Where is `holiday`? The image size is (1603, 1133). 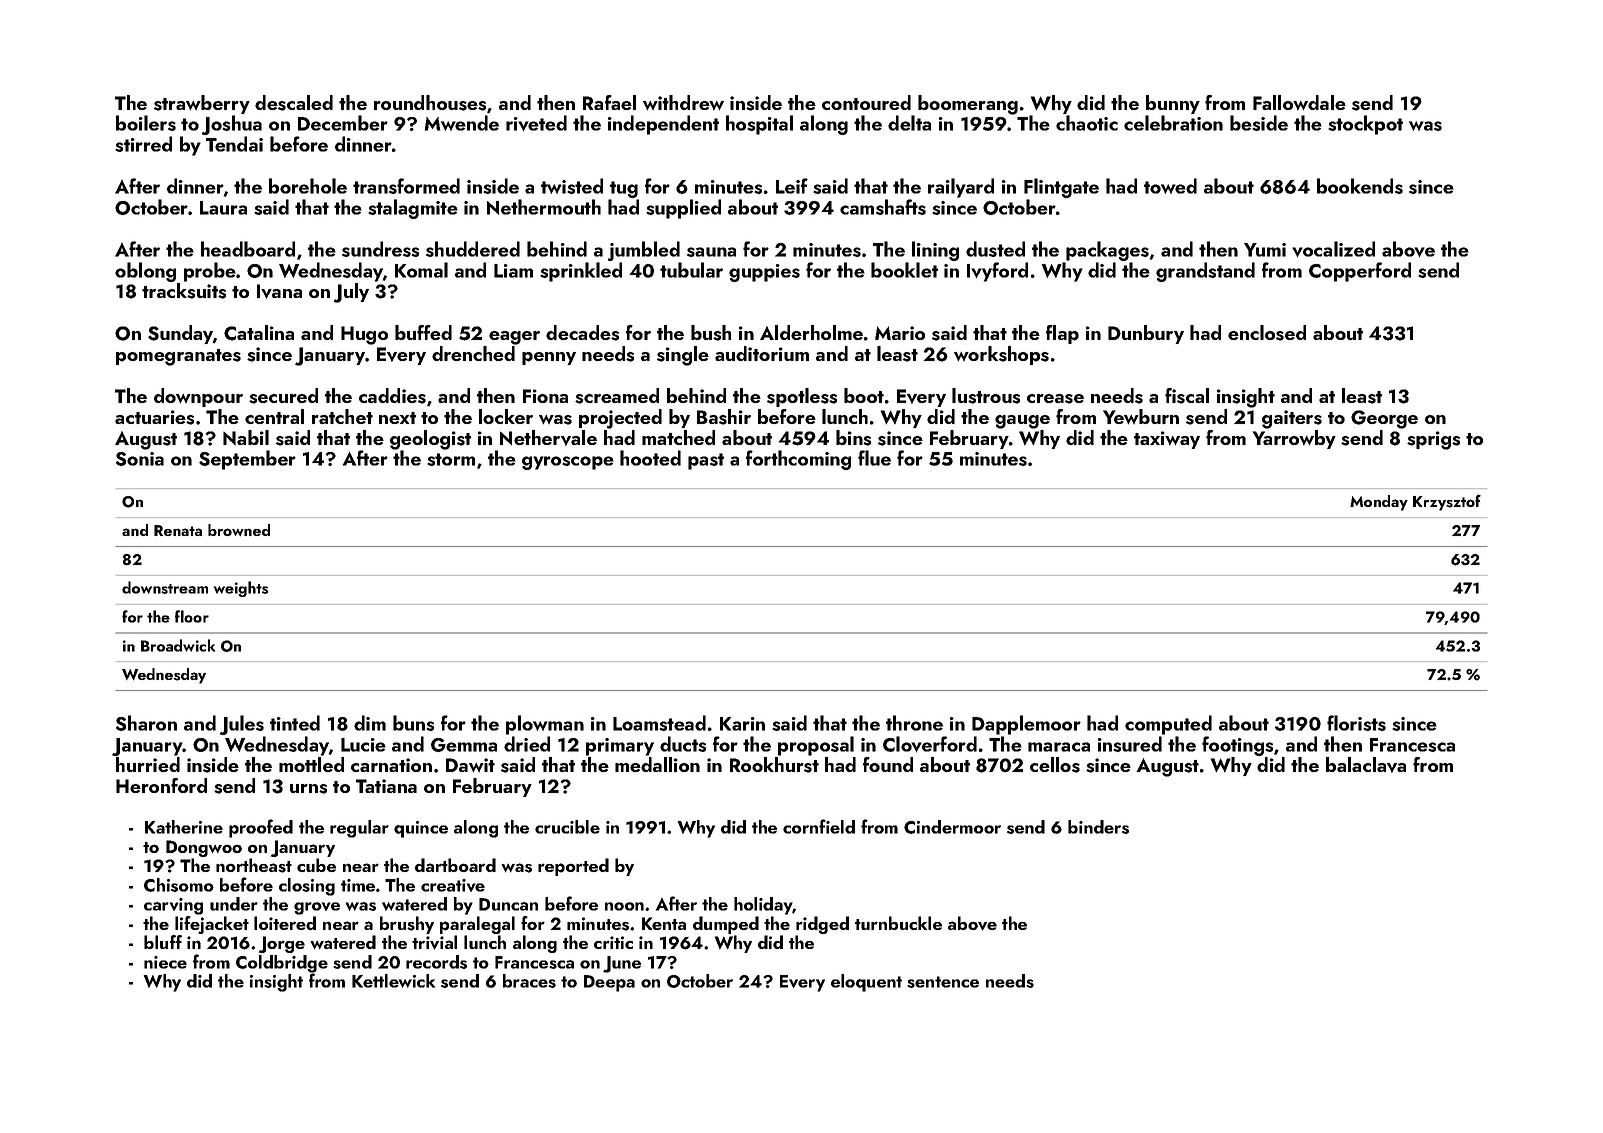
holiday is located at coordinates (763, 906).
